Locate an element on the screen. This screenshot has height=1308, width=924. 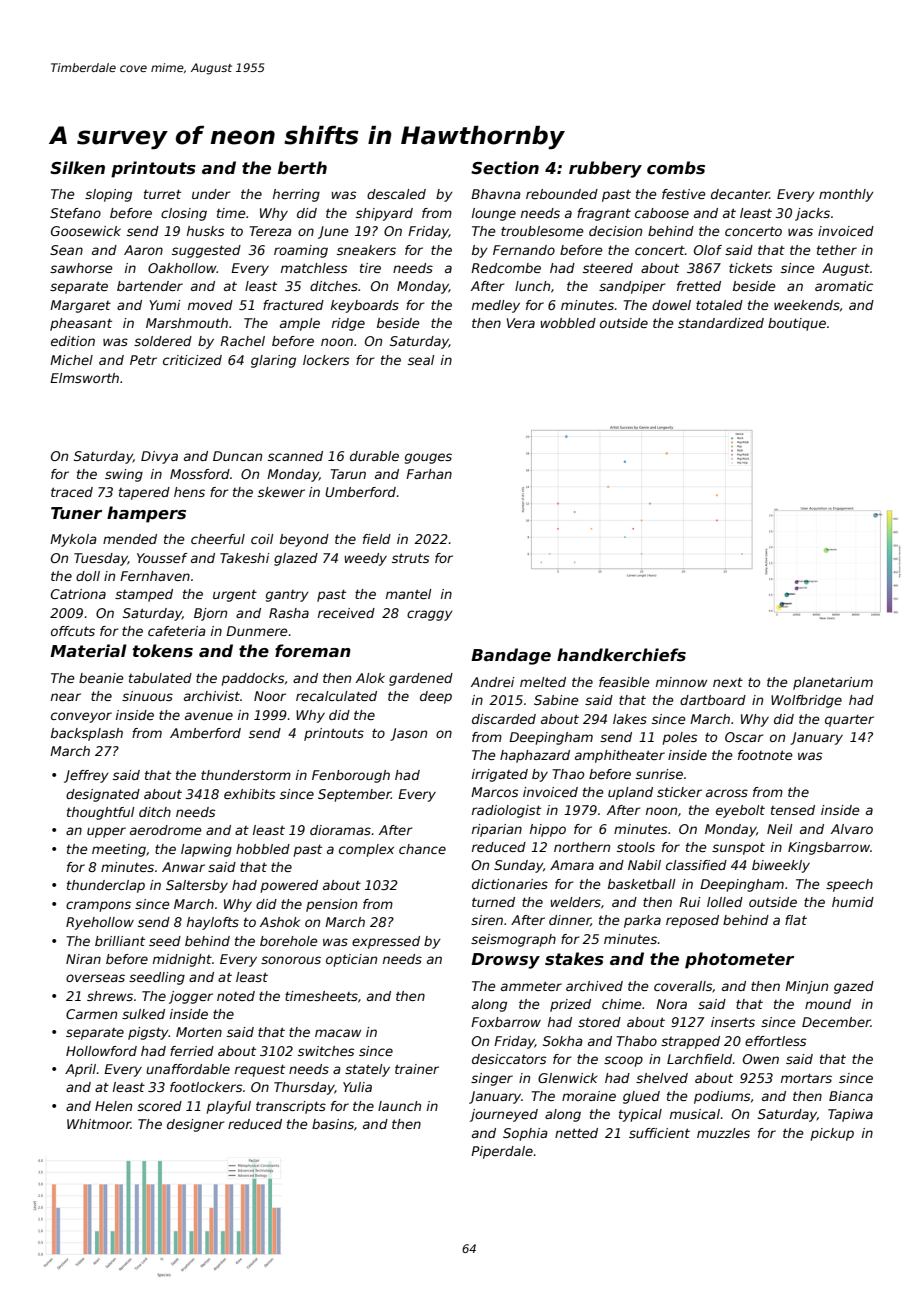
Duncan is located at coordinates (237, 456).
